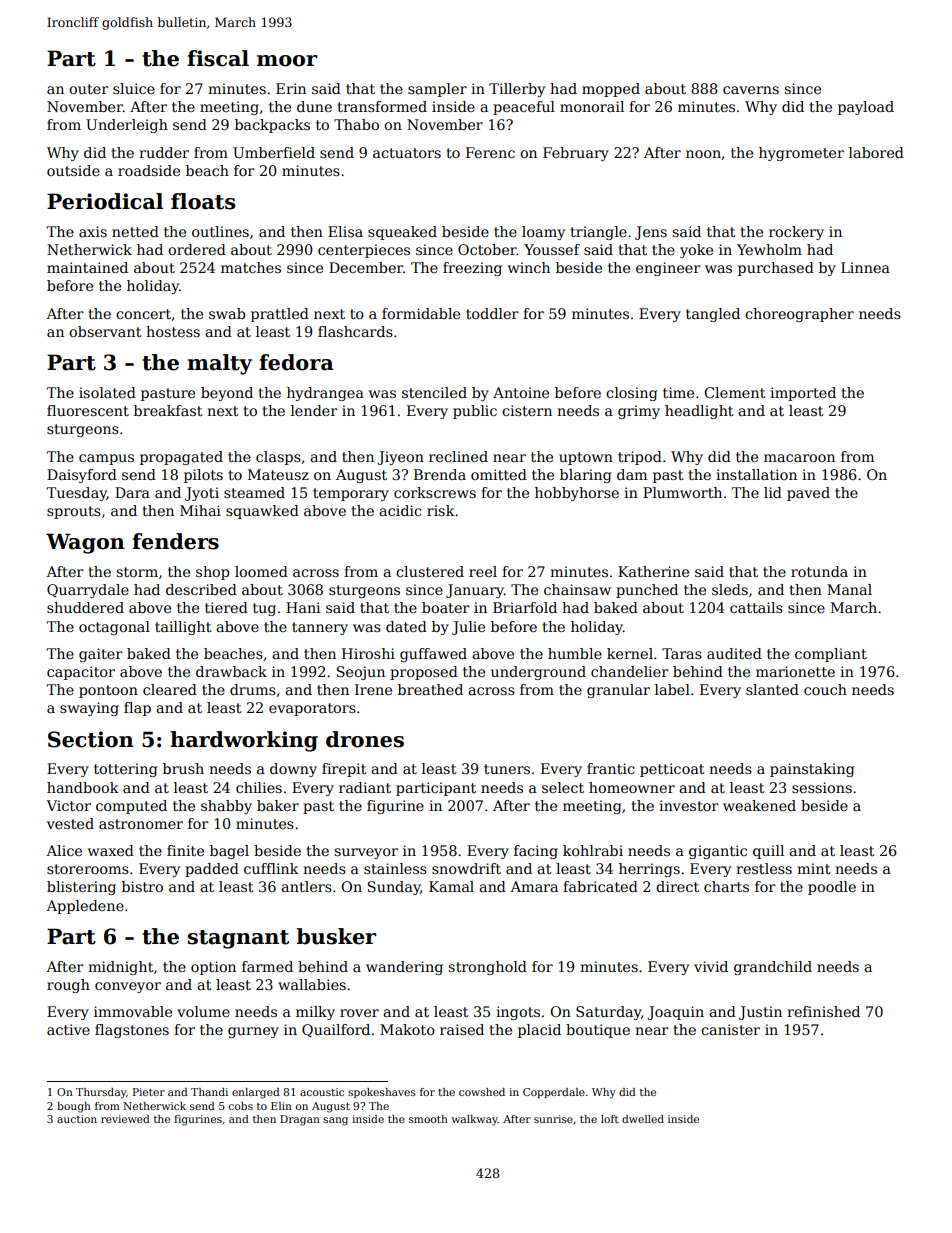 The width and height of the document is (952, 1233). Describe the element at coordinates (600, 886) in the document. I see `fabricated` at that location.
